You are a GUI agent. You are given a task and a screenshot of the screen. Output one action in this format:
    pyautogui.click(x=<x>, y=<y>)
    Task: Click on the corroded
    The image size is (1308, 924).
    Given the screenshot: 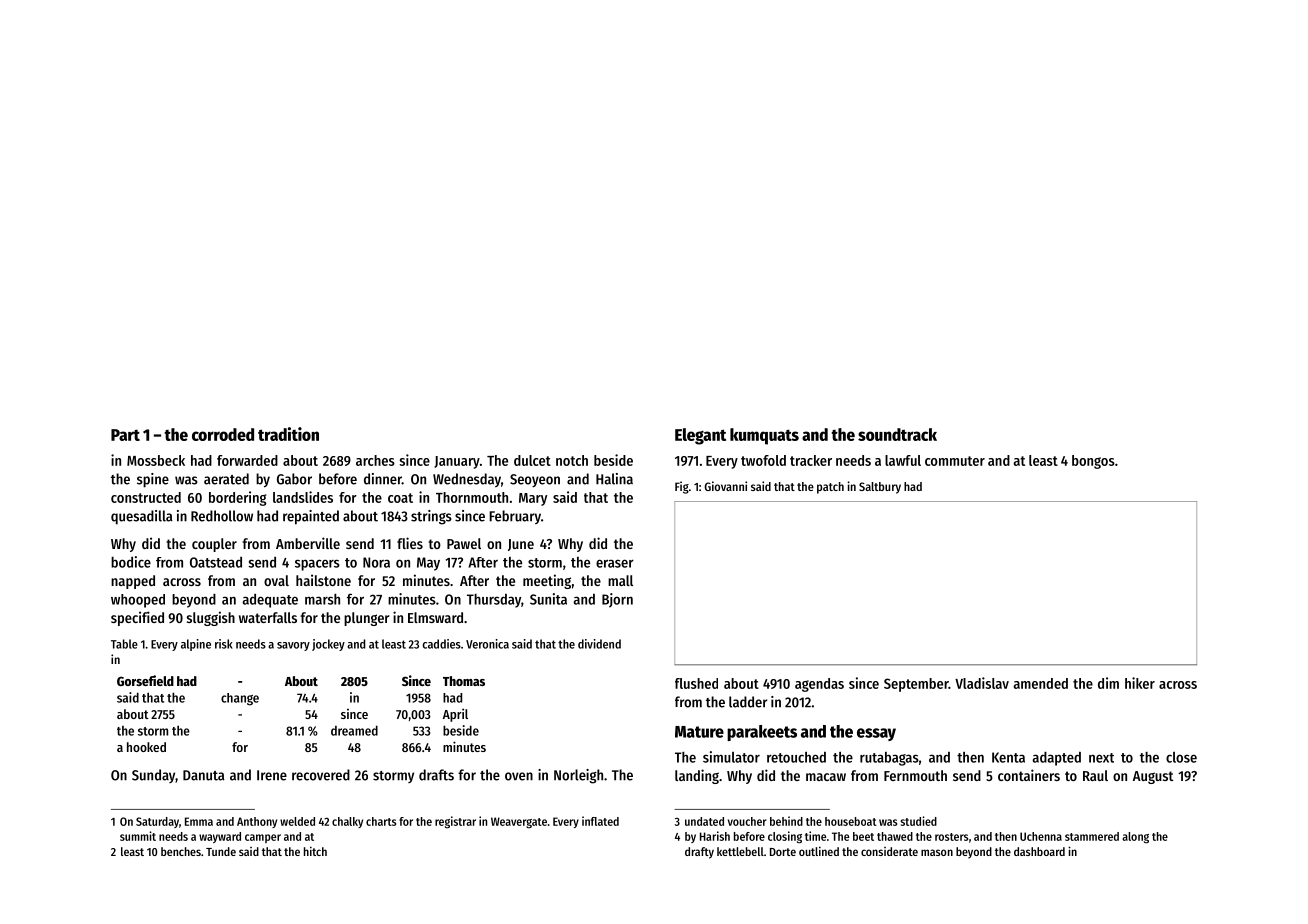 What is the action you would take?
    pyautogui.click(x=223, y=434)
